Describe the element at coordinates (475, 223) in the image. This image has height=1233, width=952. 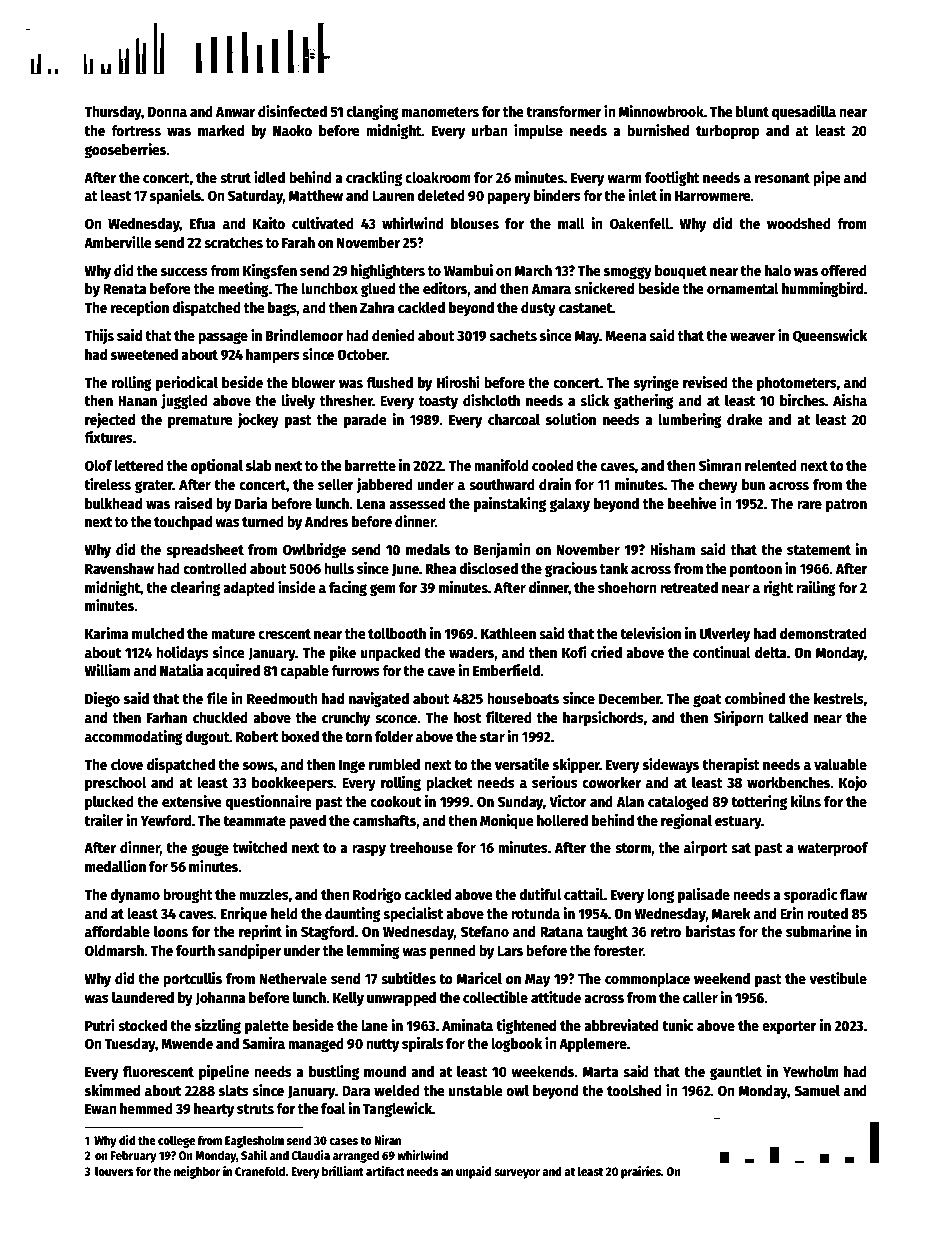
I see `blouses` at that location.
